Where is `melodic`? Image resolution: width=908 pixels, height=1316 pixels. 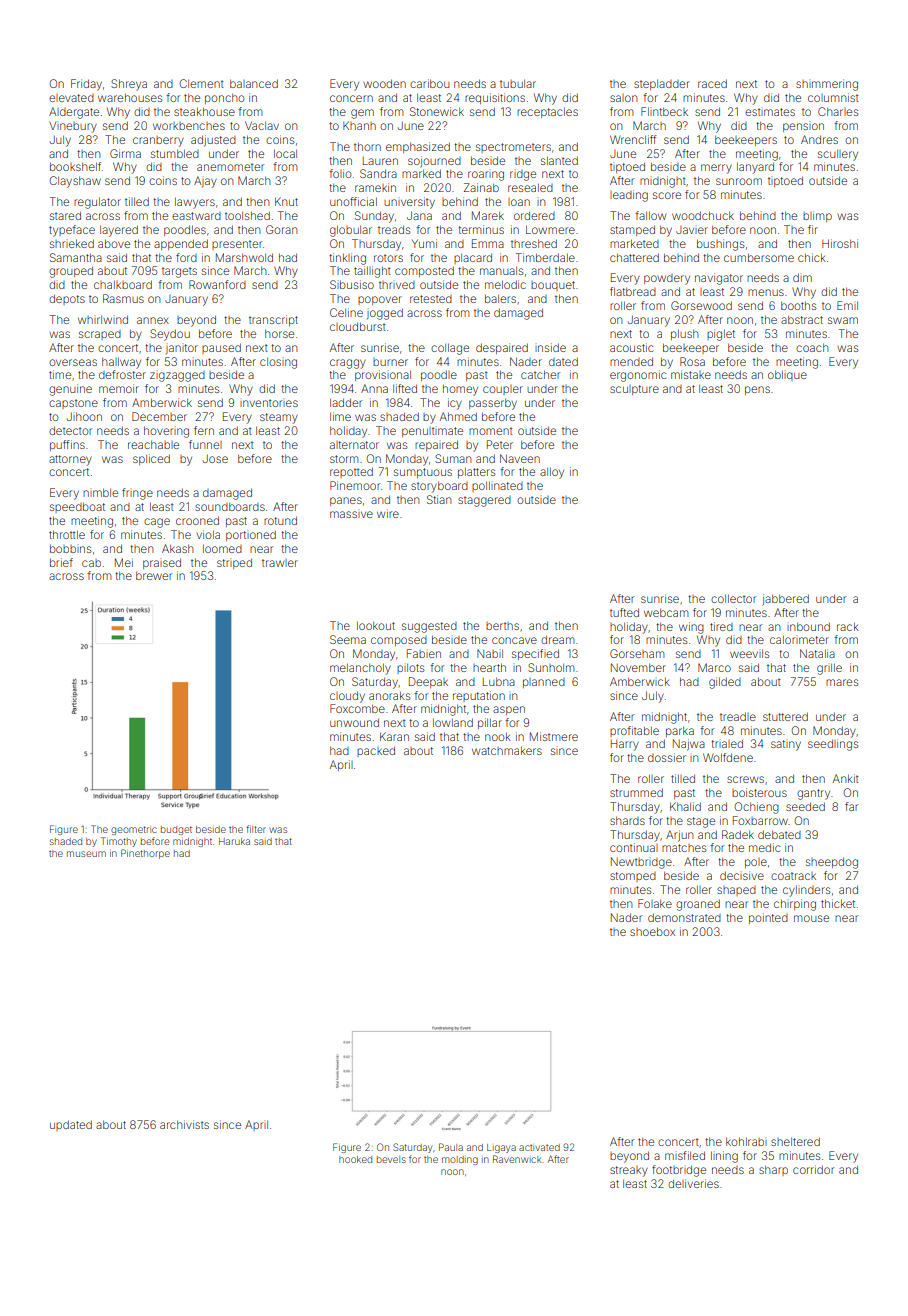
melodic is located at coordinates (505, 284).
